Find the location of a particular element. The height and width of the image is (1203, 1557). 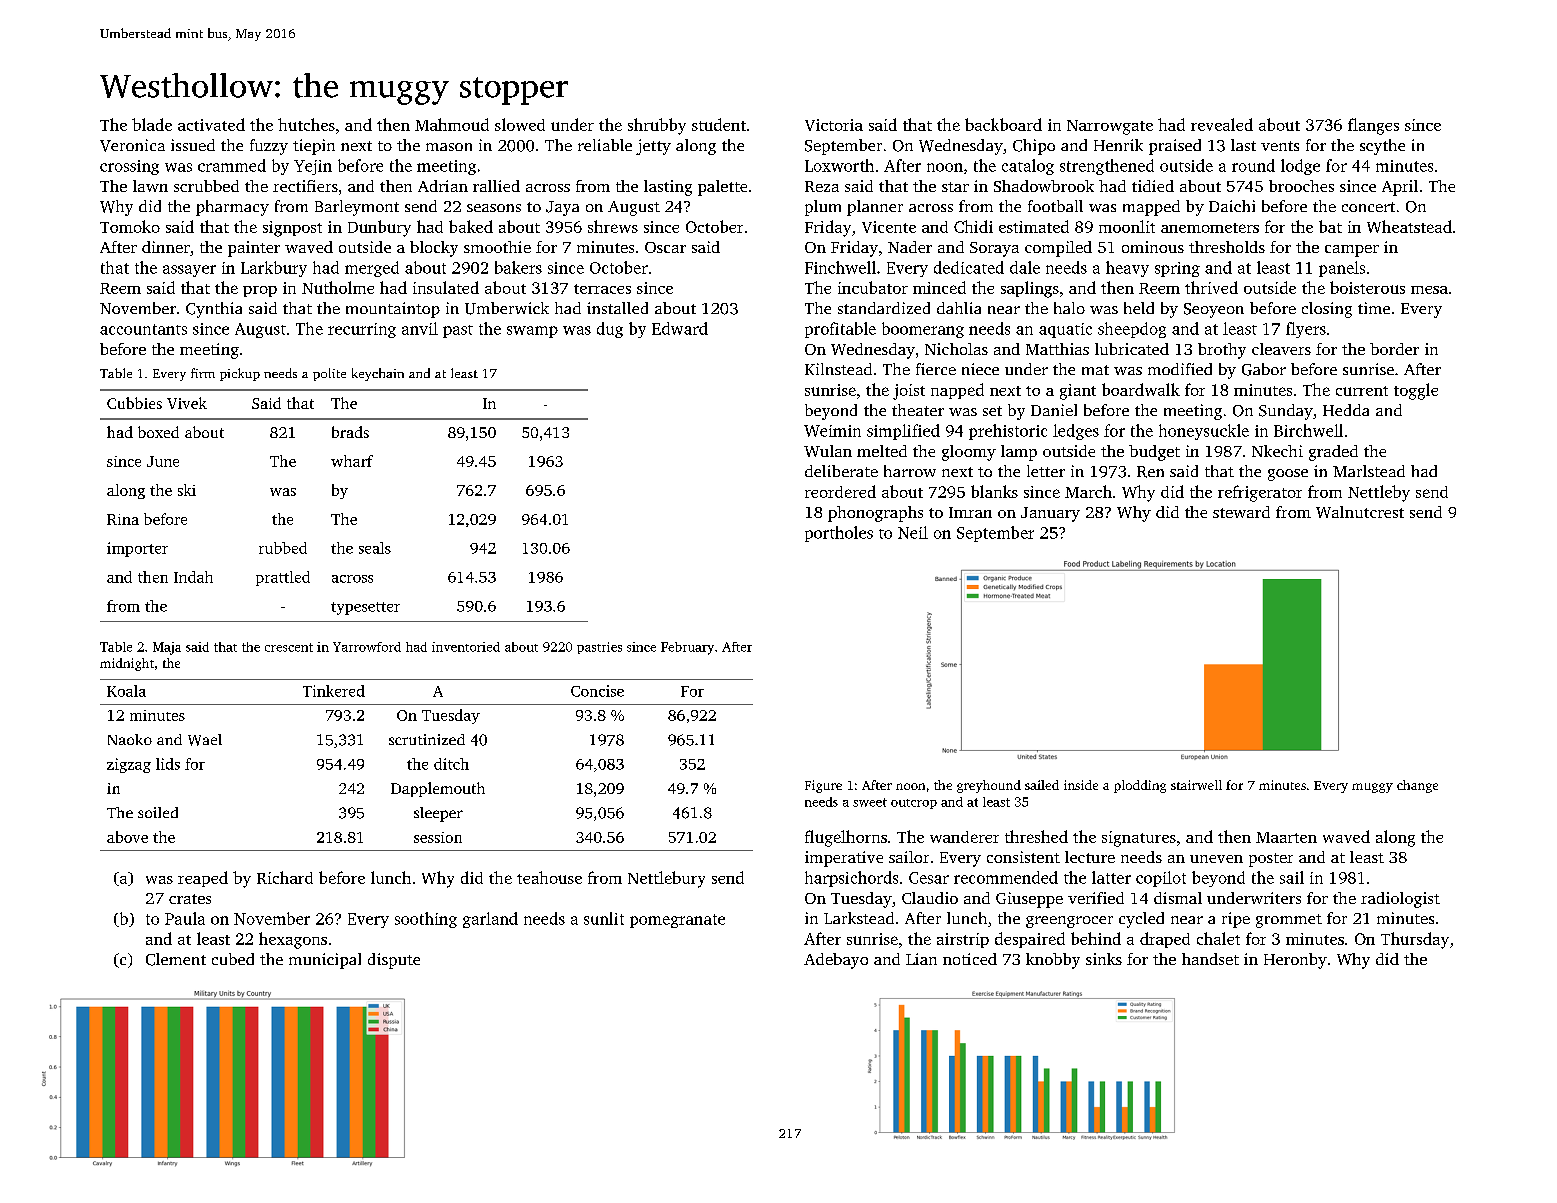

cubed is located at coordinates (233, 959).
